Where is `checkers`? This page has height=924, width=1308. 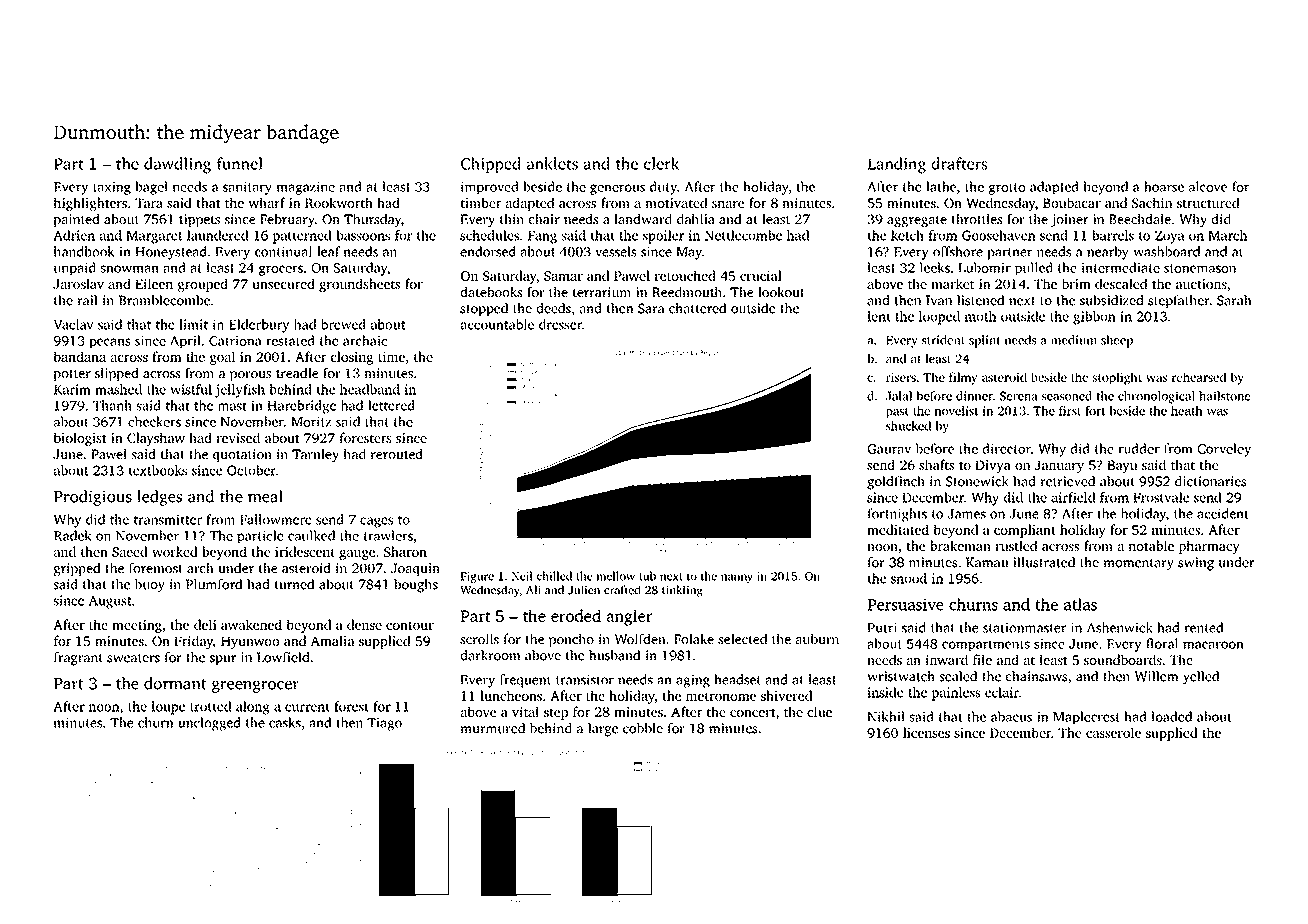
checkers is located at coordinates (154, 421).
